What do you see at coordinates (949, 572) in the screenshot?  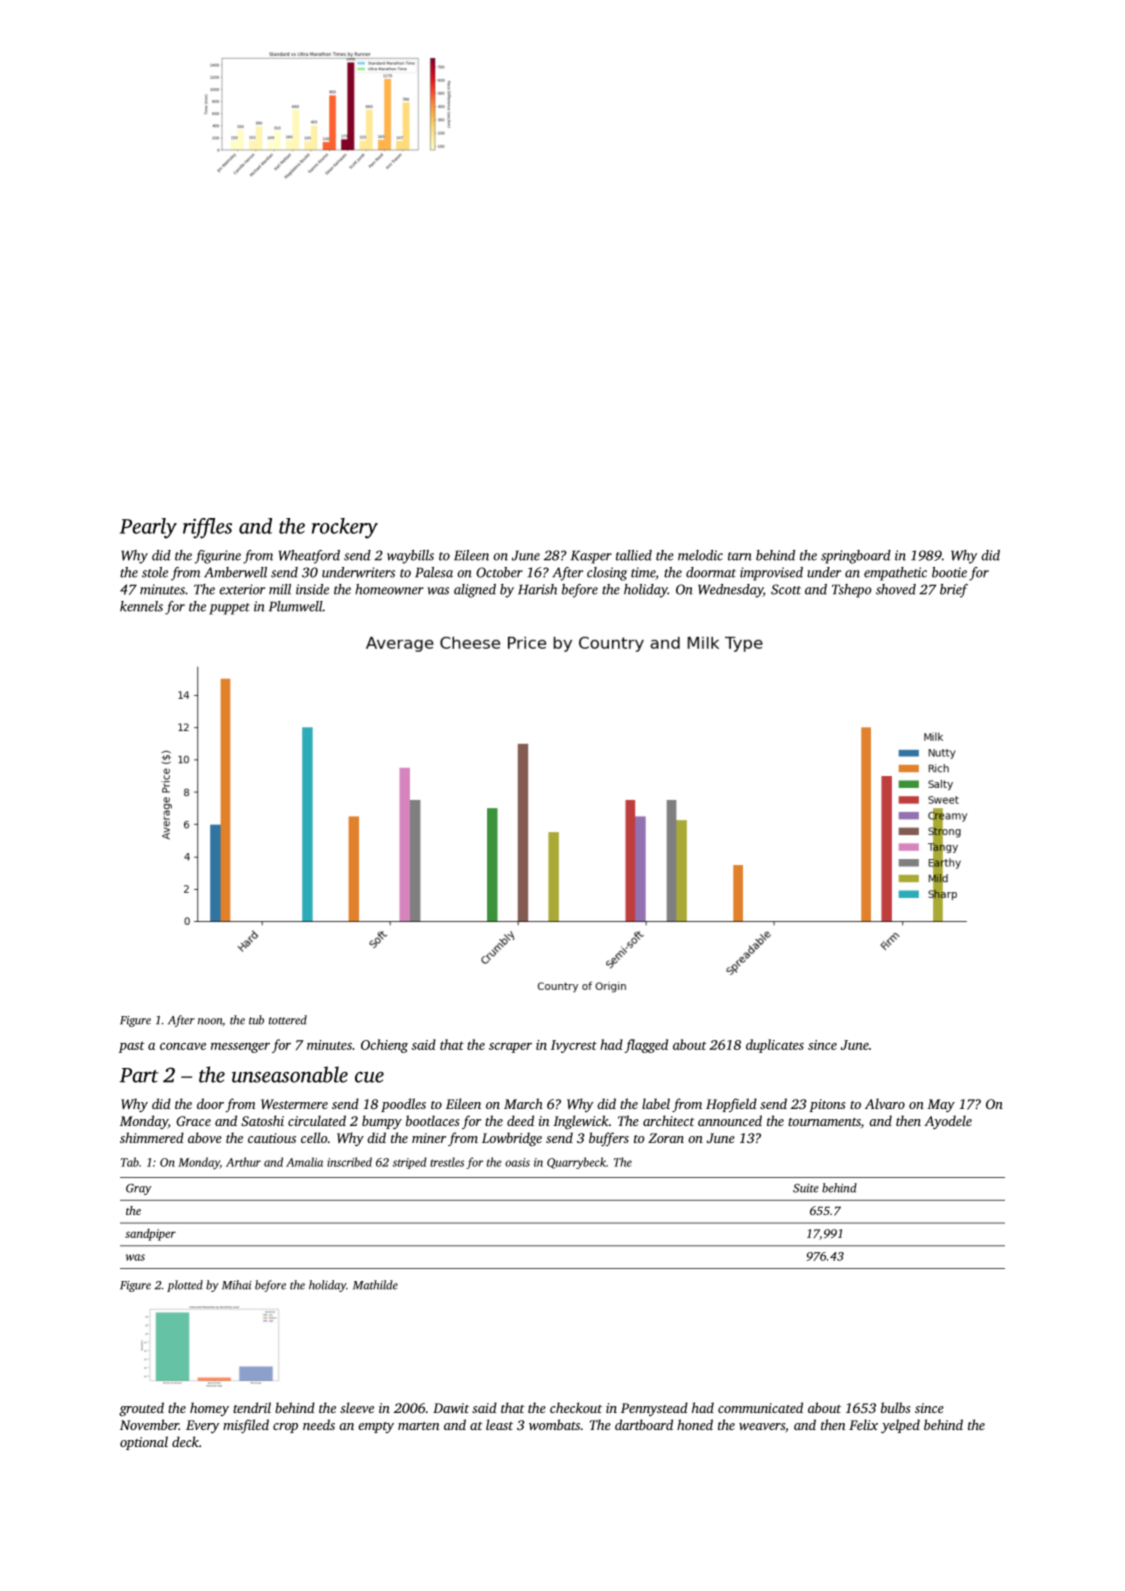 I see `bootie` at bounding box center [949, 572].
